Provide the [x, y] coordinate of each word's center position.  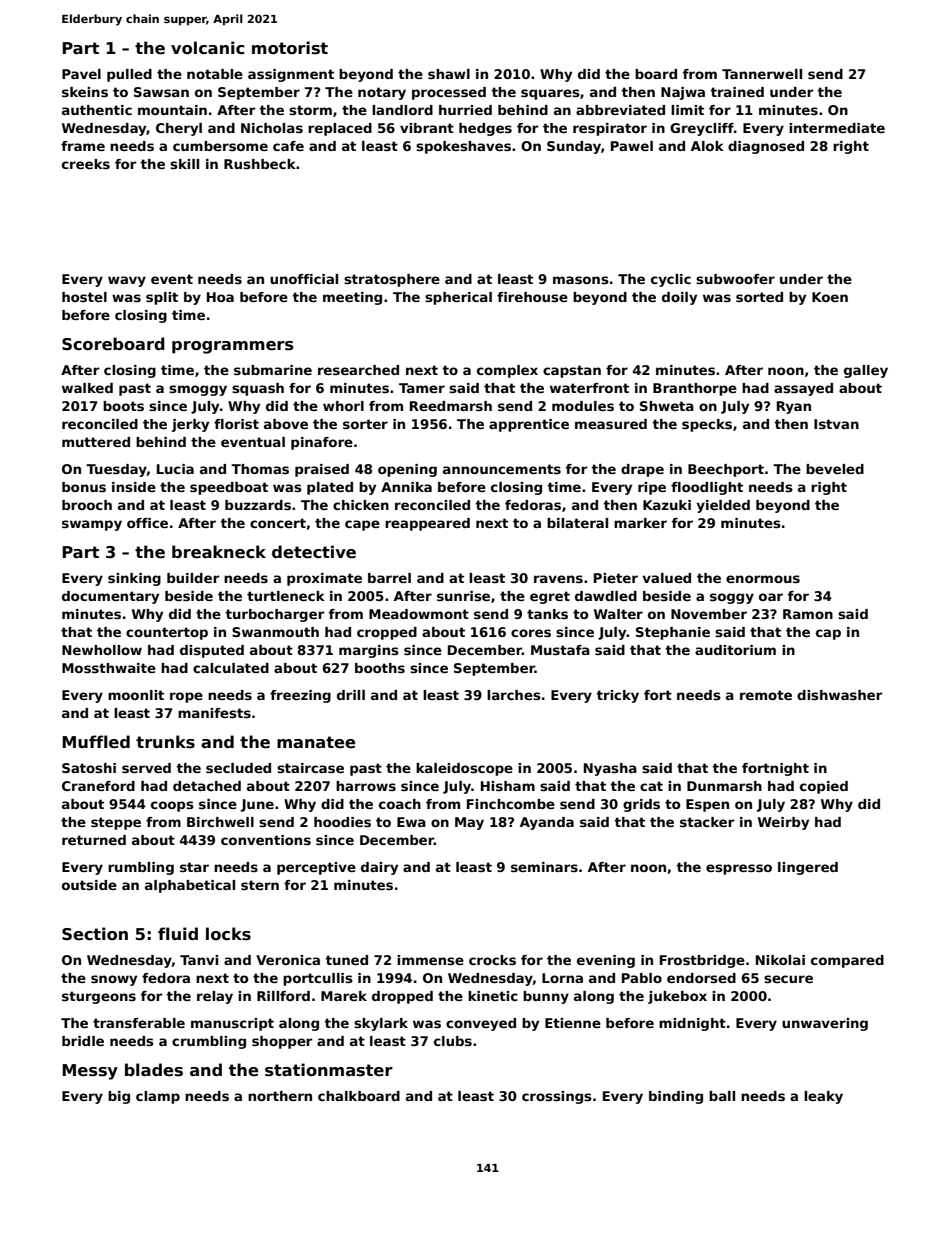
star [194, 867]
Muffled [96, 741]
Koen [830, 297]
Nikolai [780, 960]
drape [642, 470]
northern [280, 1096]
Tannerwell [762, 74]
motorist [290, 48]
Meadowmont [419, 614]
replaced [340, 129]
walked [87, 388]
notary [382, 93]
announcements [502, 469]
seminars [544, 867]
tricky [617, 696]
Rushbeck [260, 164]
